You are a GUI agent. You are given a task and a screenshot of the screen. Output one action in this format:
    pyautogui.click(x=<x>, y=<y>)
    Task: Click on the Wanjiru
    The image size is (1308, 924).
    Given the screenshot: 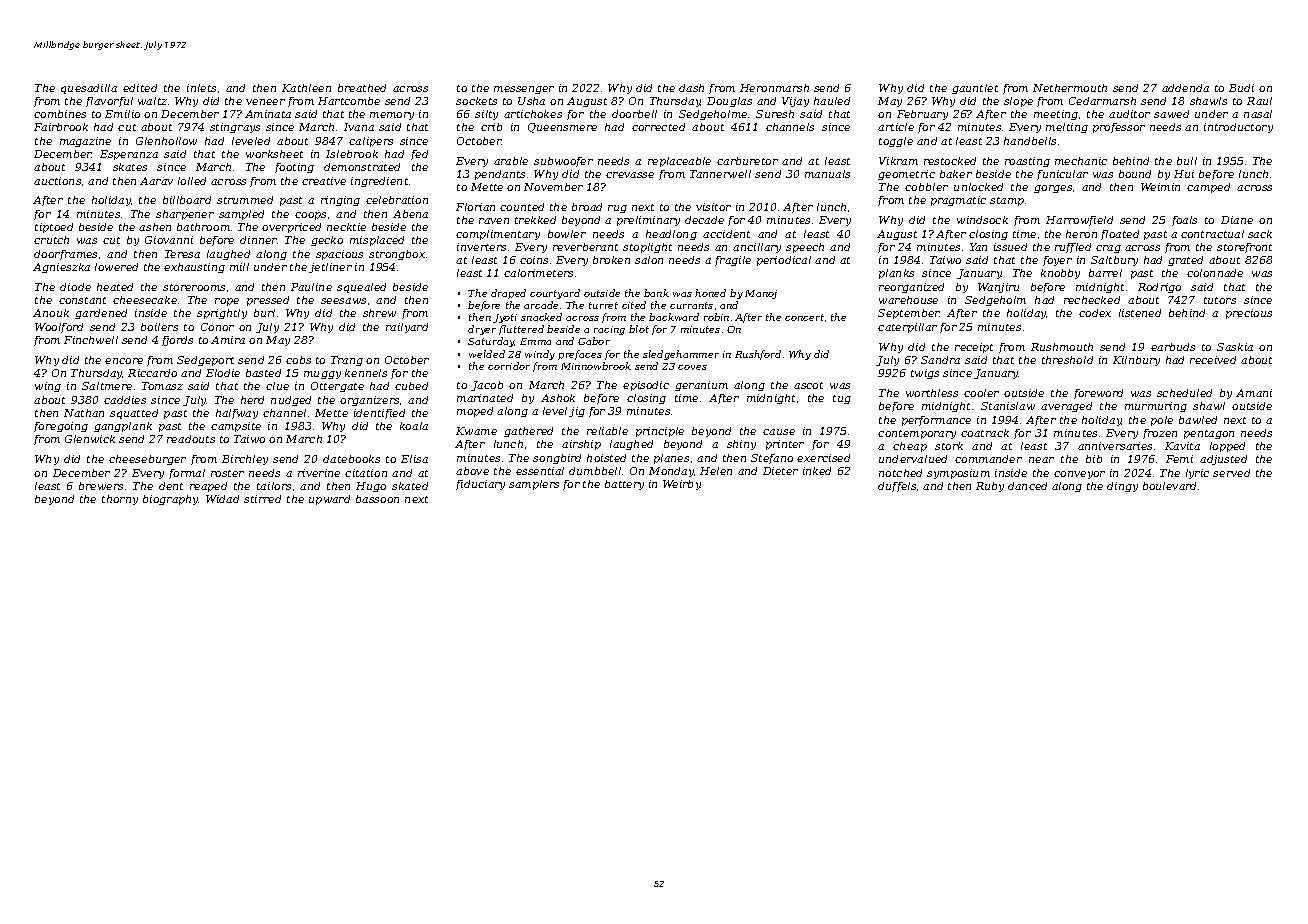 What is the action you would take?
    pyautogui.click(x=998, y=288)
